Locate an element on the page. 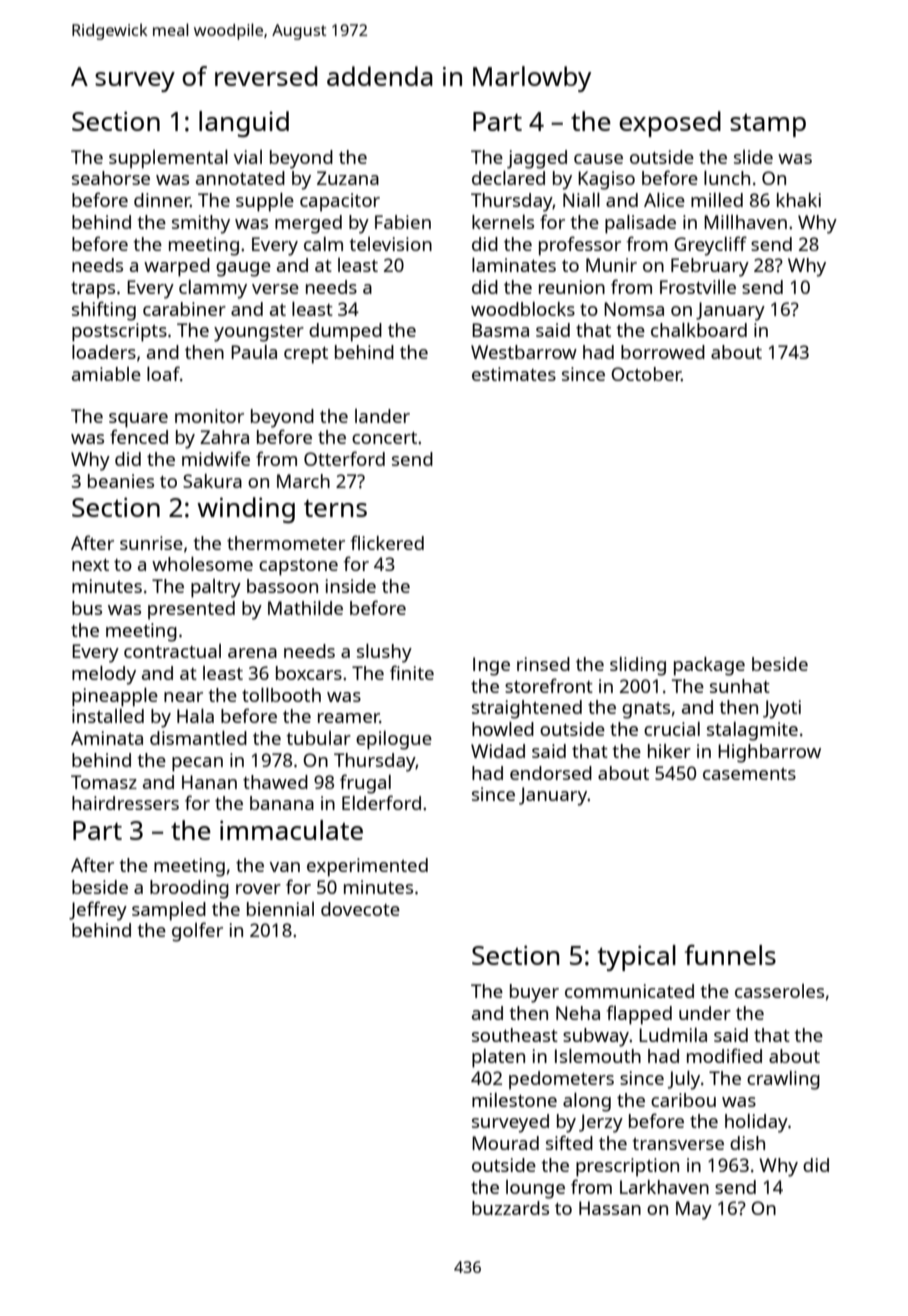 The width and height of the image is (908, 1316). exposed is located at coordinates (670, 124).
